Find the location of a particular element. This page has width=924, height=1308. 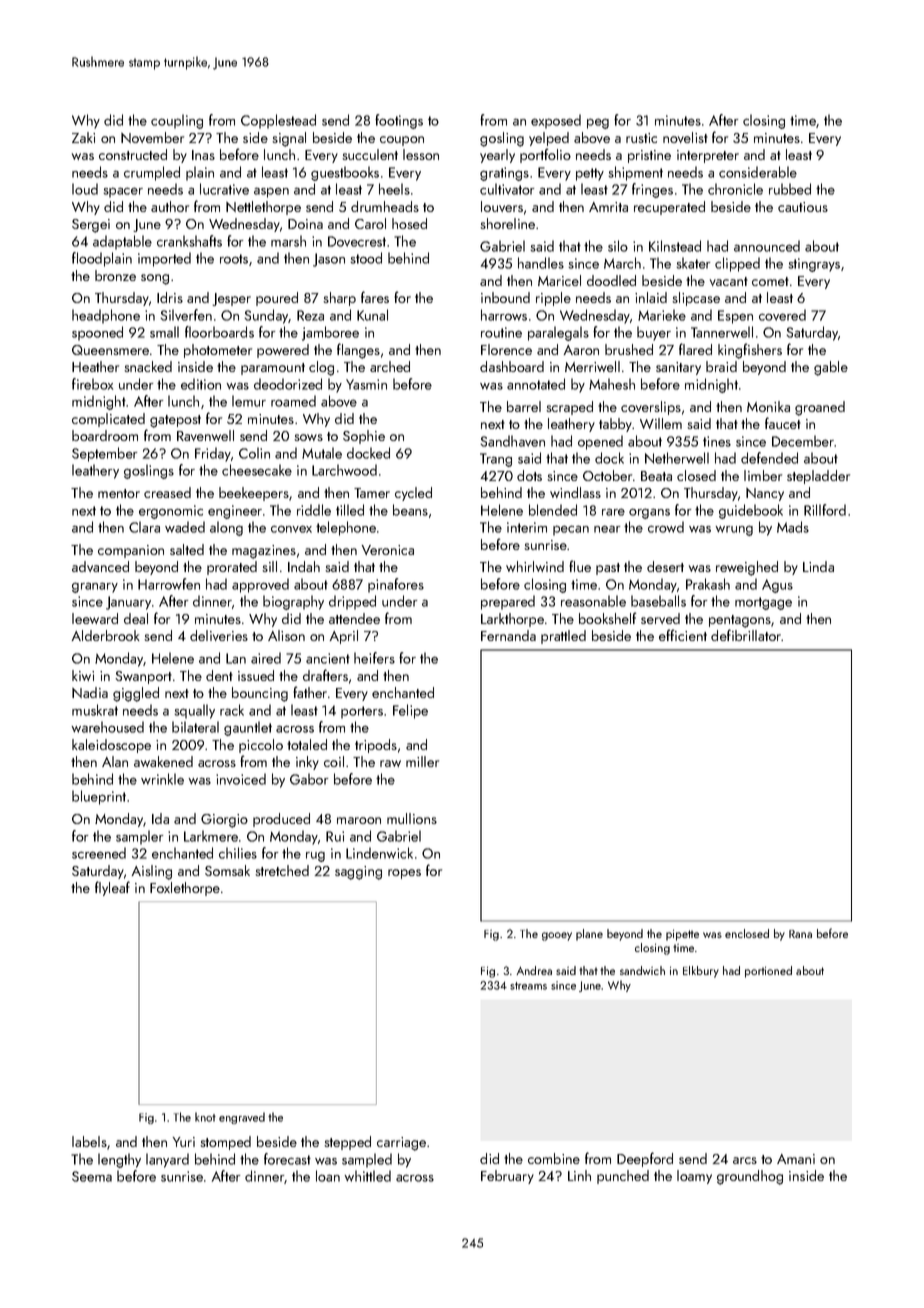

stepped is located at coordinates (347, 1143).
